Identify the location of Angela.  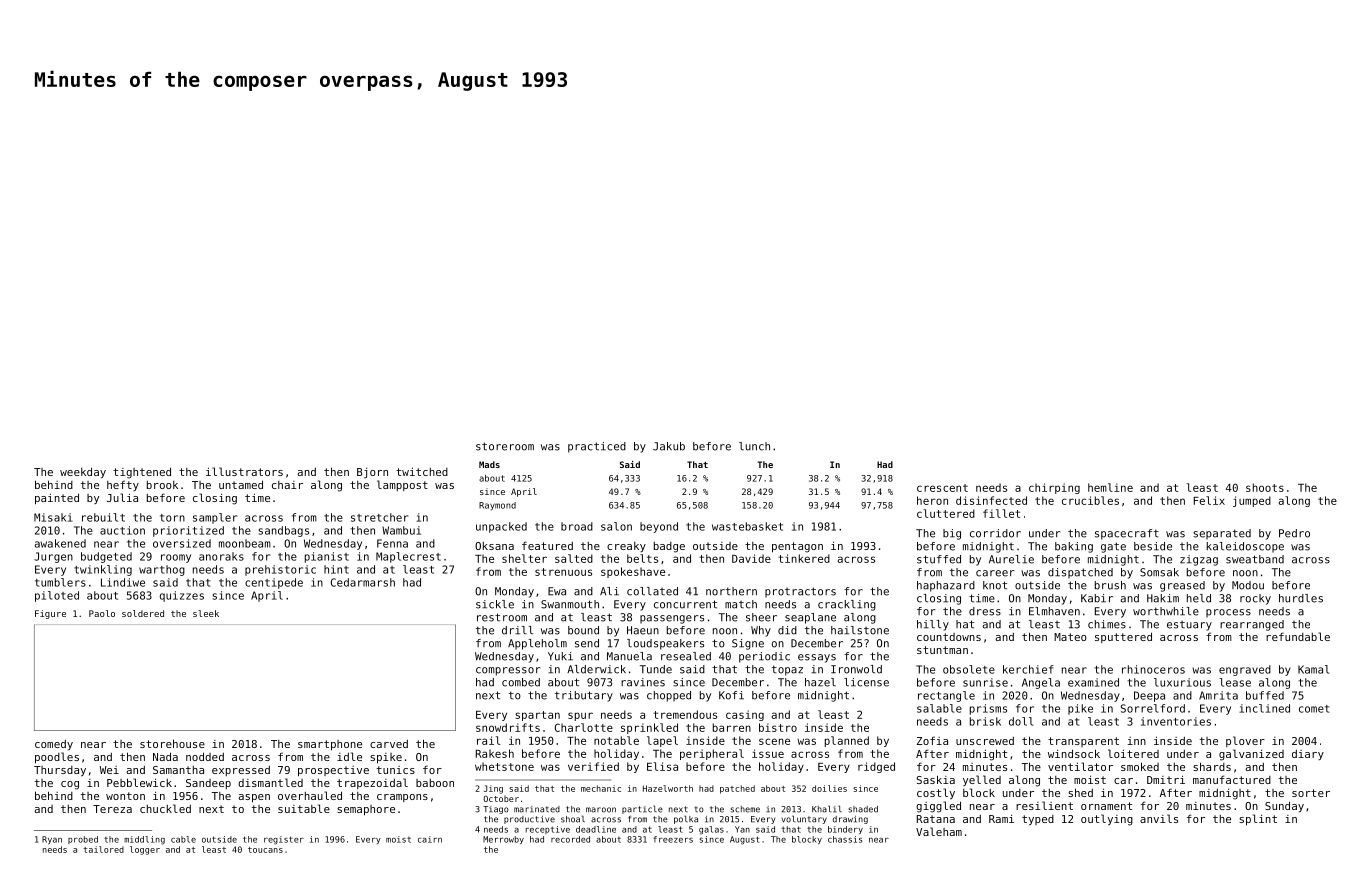
(1041, 683).
